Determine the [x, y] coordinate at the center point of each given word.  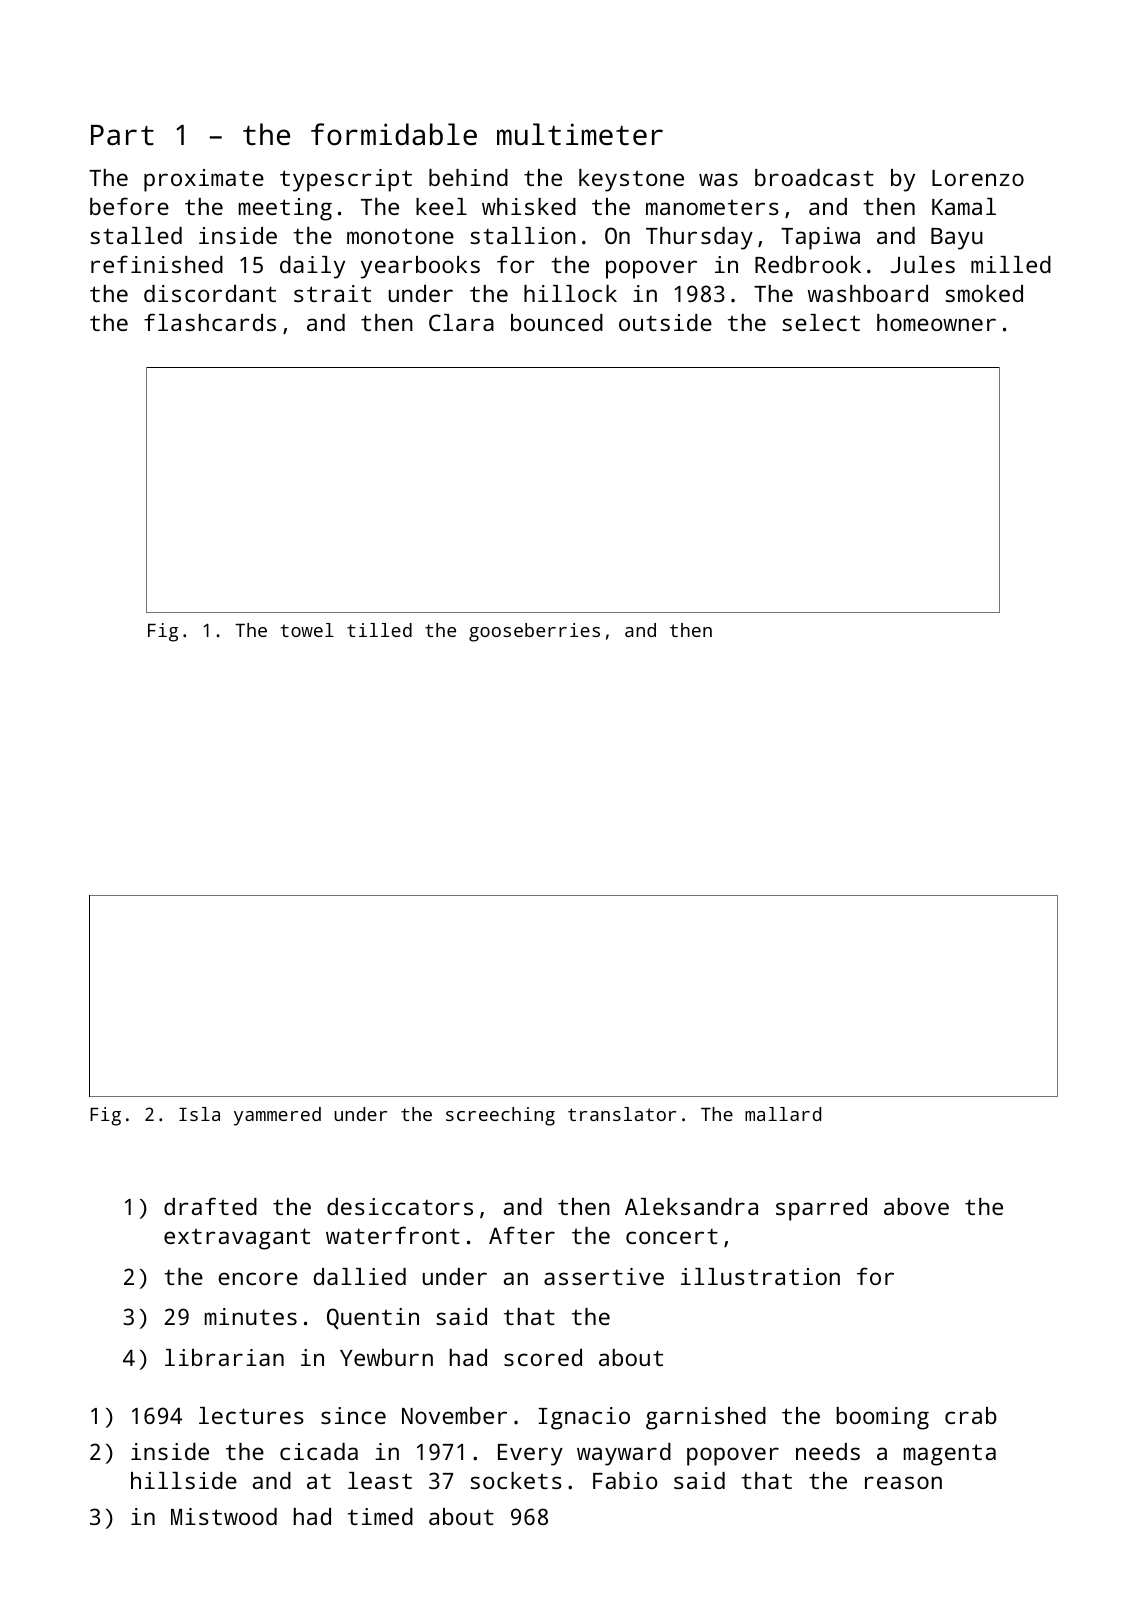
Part [122, 135]
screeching [500, 1116]
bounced [557, 322]
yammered [277, 1116]
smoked [984, 293]
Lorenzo [978, 178]
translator [622, 1114]
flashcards [210, 322]
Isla [199, 1114]
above [916, 1206]
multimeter [580, 134]
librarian [224, 1357]
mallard [783, 1114]
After [522, 1235]
